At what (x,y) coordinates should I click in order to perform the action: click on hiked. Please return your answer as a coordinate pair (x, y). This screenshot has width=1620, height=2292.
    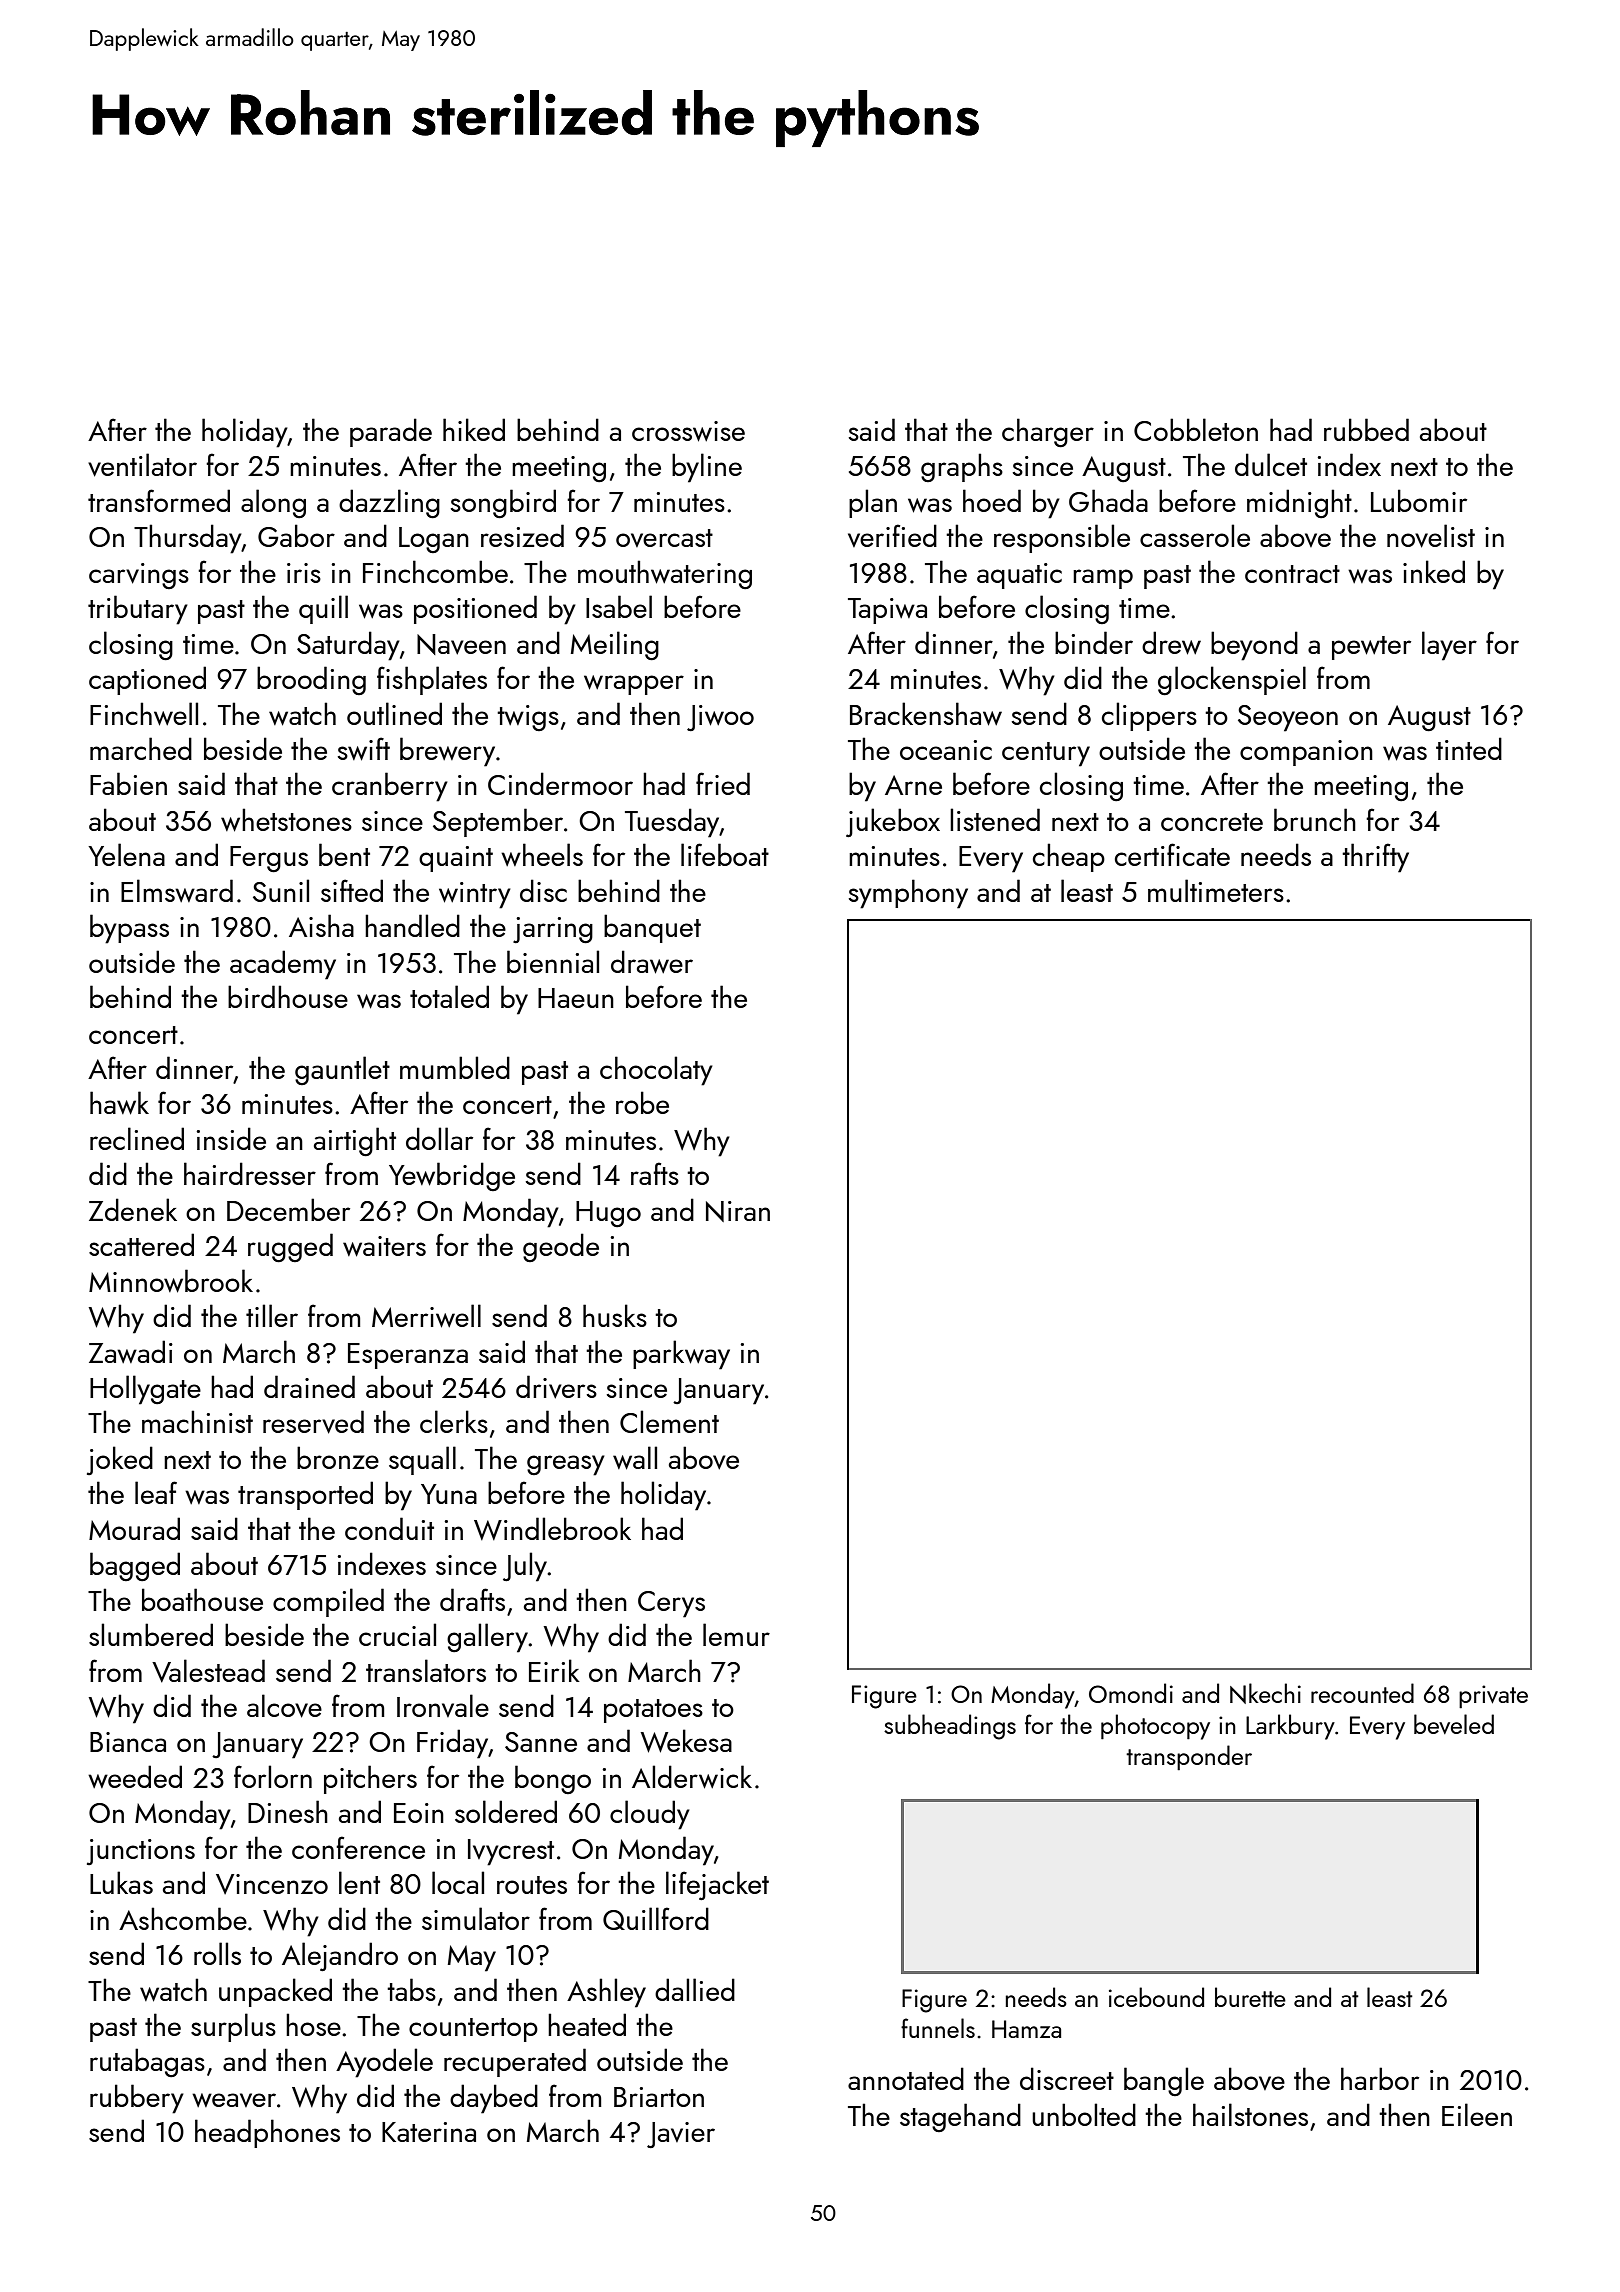
    Looking at the image, I should click on (474, 429).
